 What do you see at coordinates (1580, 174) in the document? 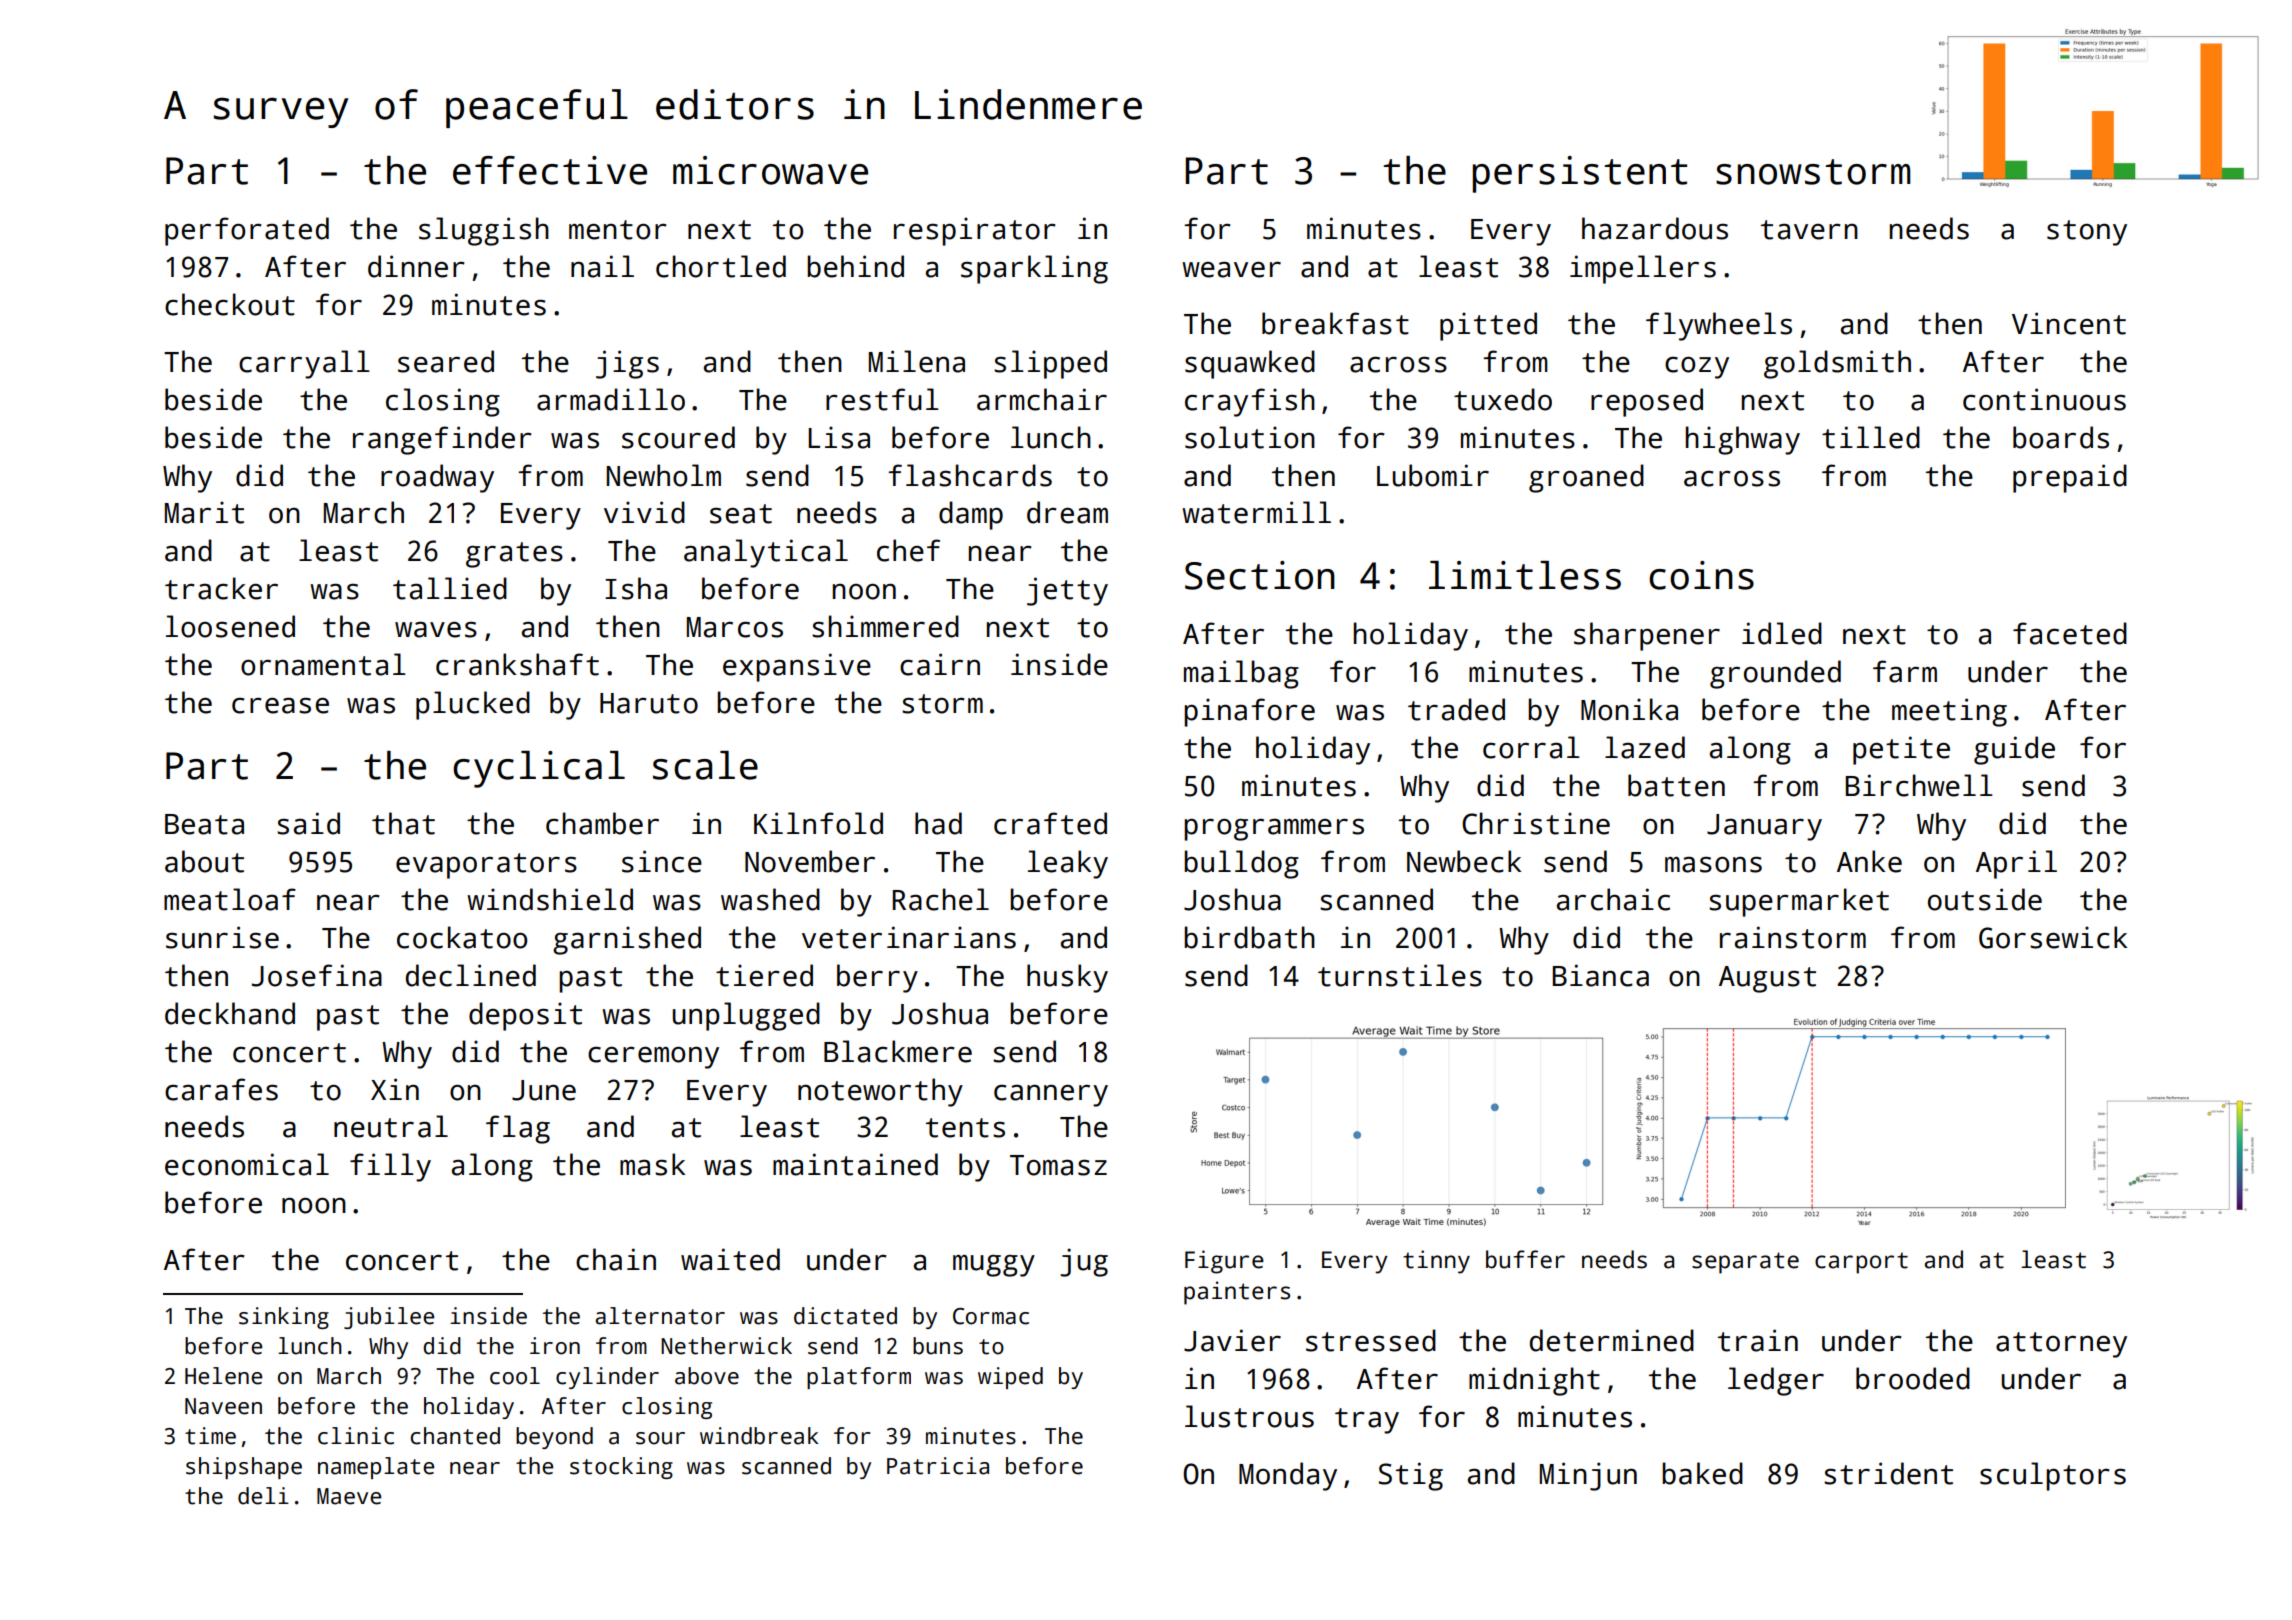
I see `persistent` at bounding box center [1580, 174].
